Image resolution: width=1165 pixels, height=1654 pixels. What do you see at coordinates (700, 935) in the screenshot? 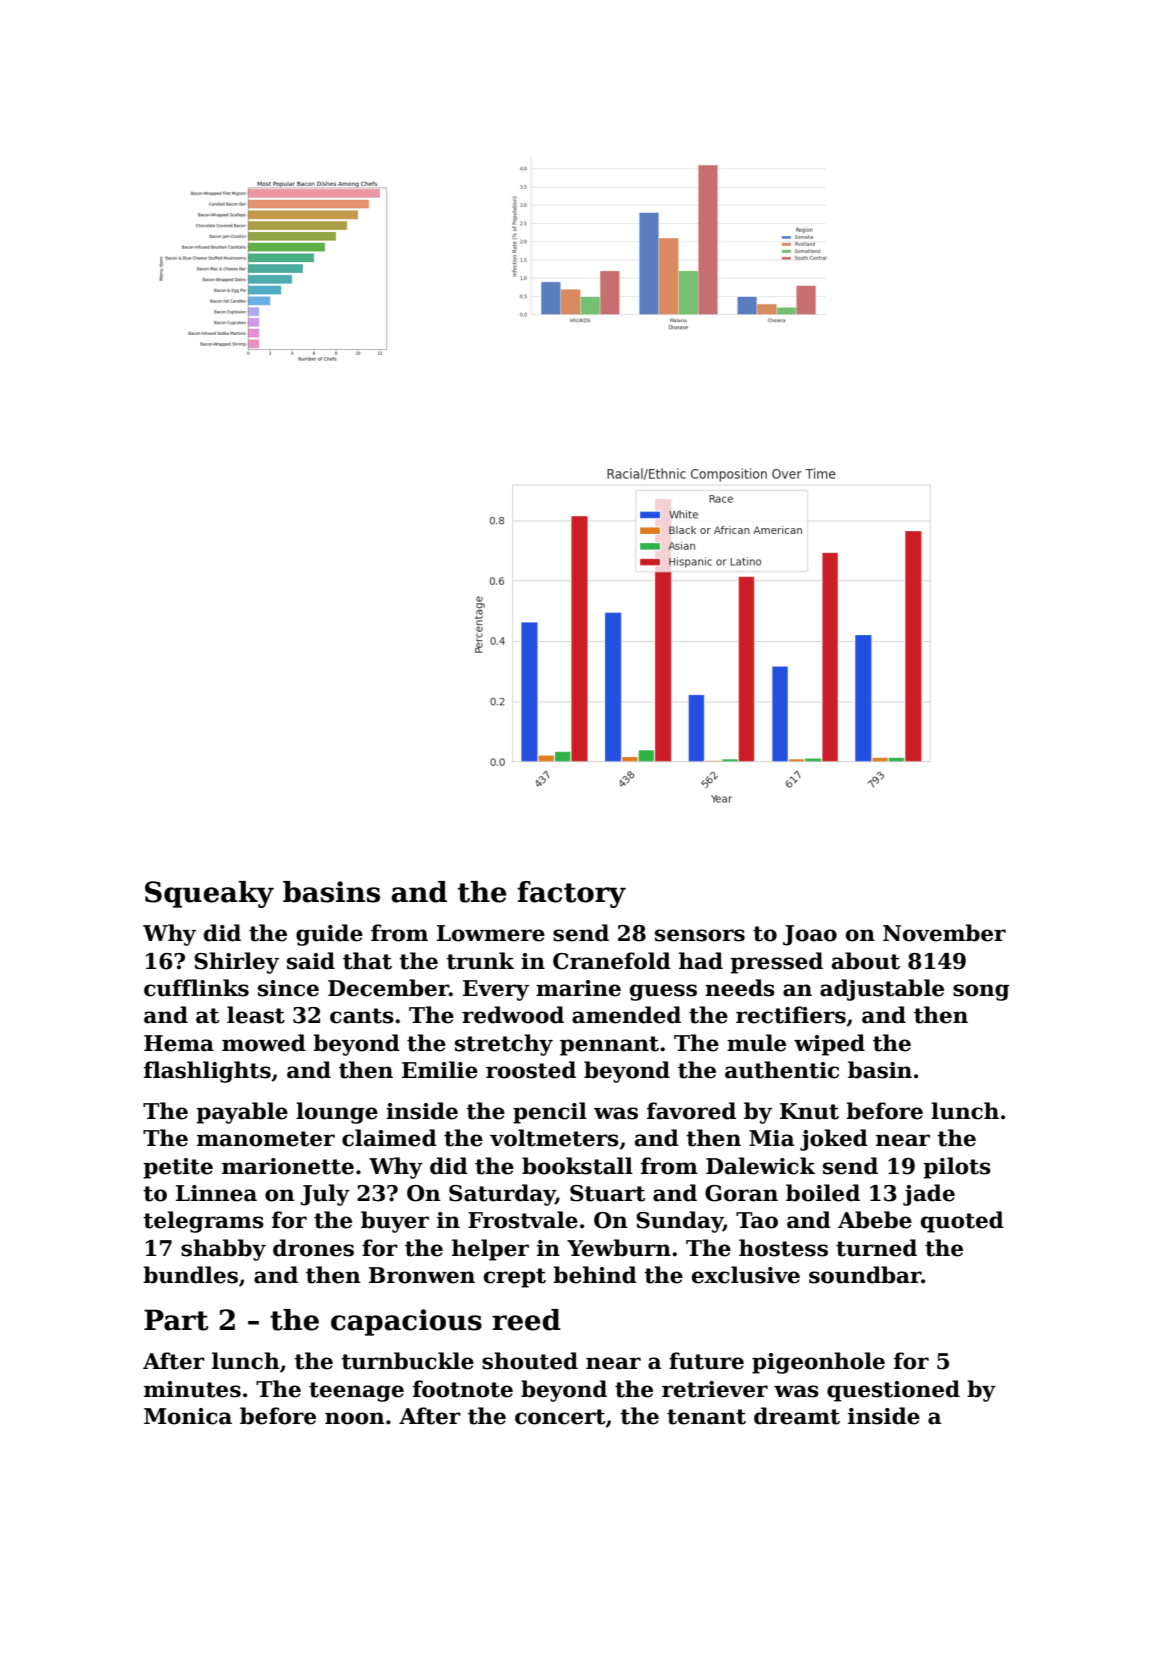
I see `sensors` at bounding box center [700, 935].
